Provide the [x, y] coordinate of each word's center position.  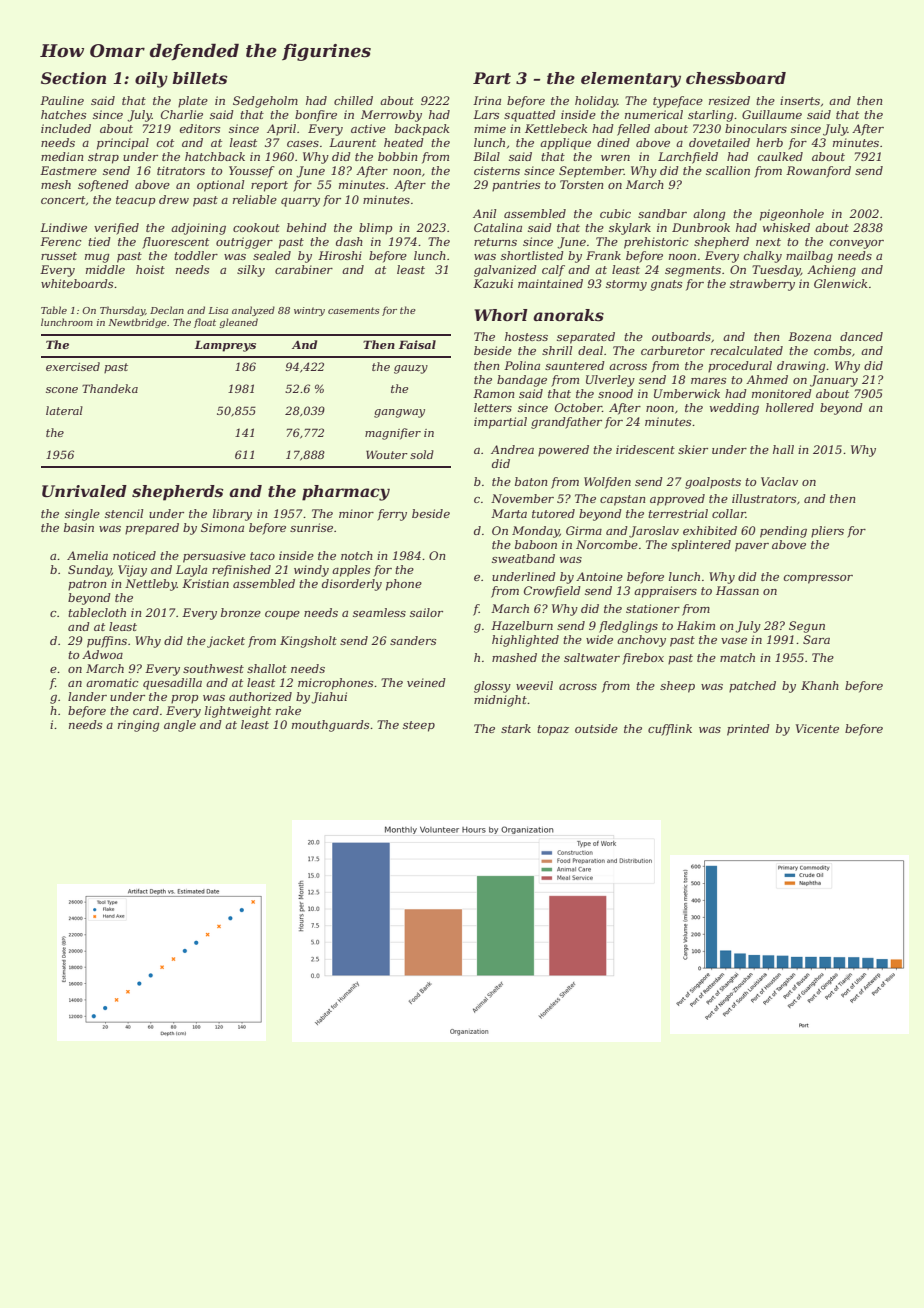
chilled [353, 100]
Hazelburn [522, 625]
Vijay [132, 571]
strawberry [762, 285]
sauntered [575, 365]
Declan [167, 310]
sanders [413, 640]
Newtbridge [137, 323]
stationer [653, 608]
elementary [631, 80]
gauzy [411, 369]
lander [87, 696]
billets [200, 78]
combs [832, 350]
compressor [818, 579]
